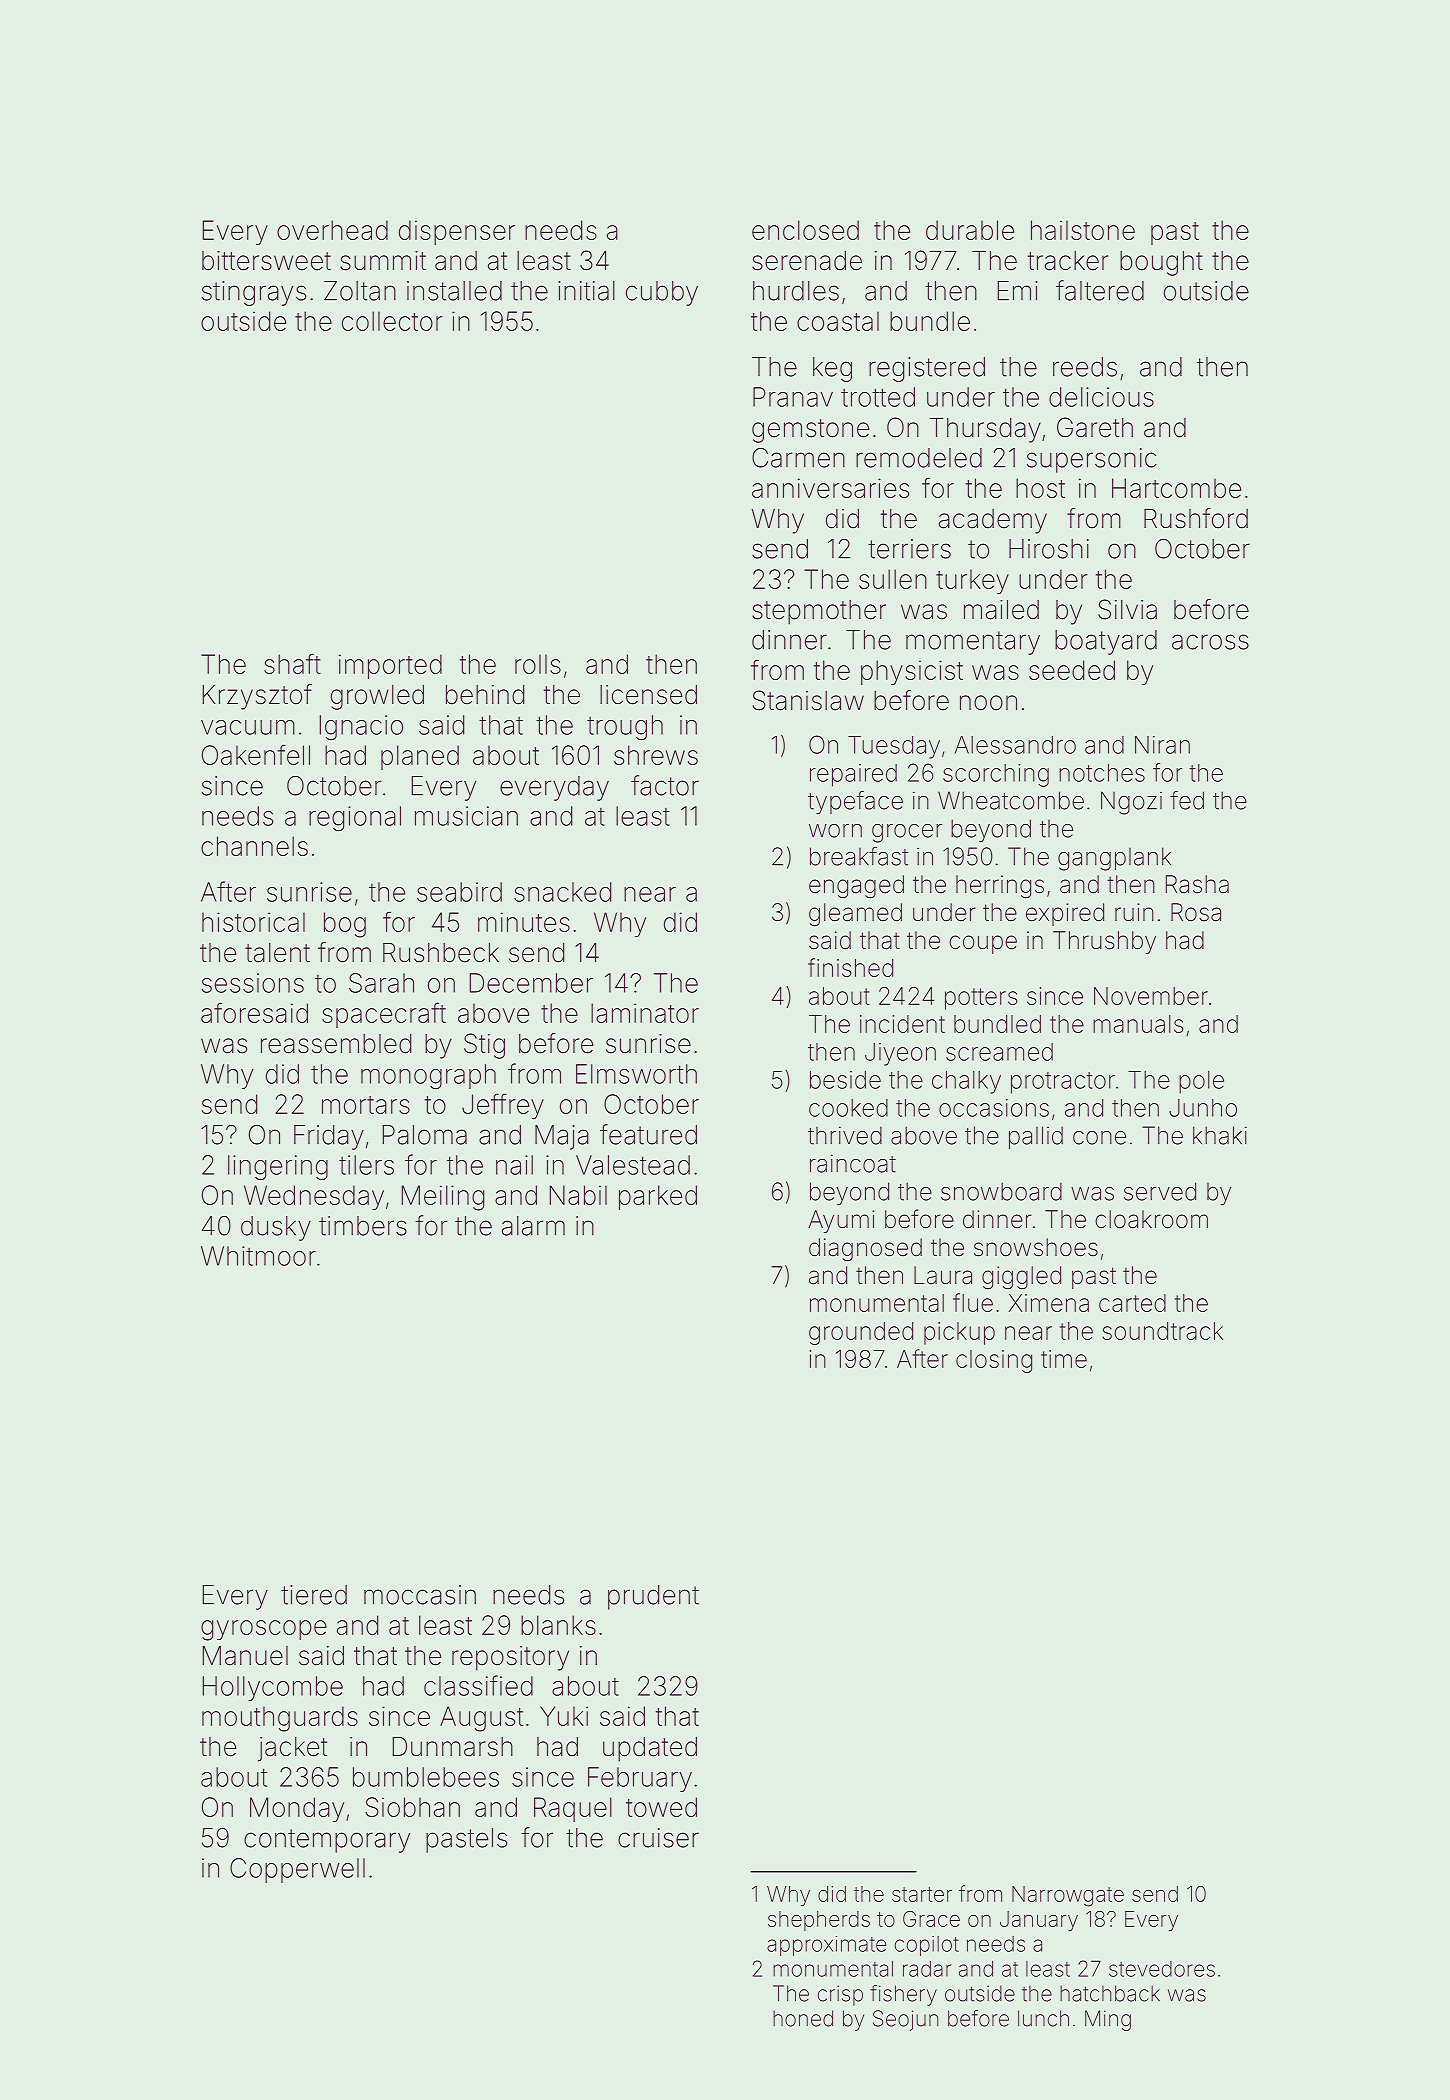 Image resolution: width=1450 pixels, height=2100 pixels. What do you see at coordinates (648, 695) in the document?
I see `licensed` at bounding box center [648, 695].
